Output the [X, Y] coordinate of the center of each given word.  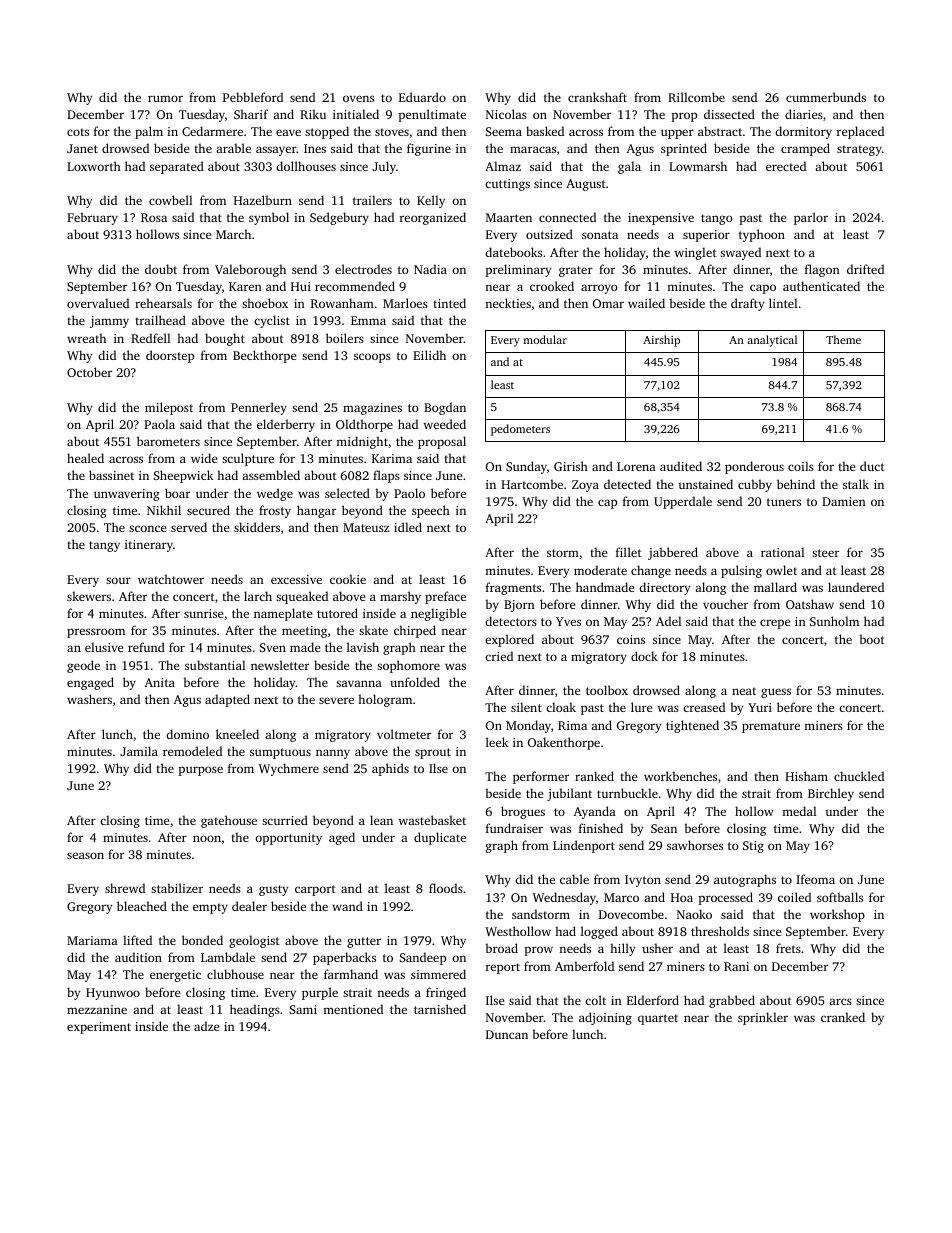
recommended [355, 286]
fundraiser [514, 828]
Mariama [92, 940]
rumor [165, 98]
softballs [840, 897]
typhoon [762, 235]
